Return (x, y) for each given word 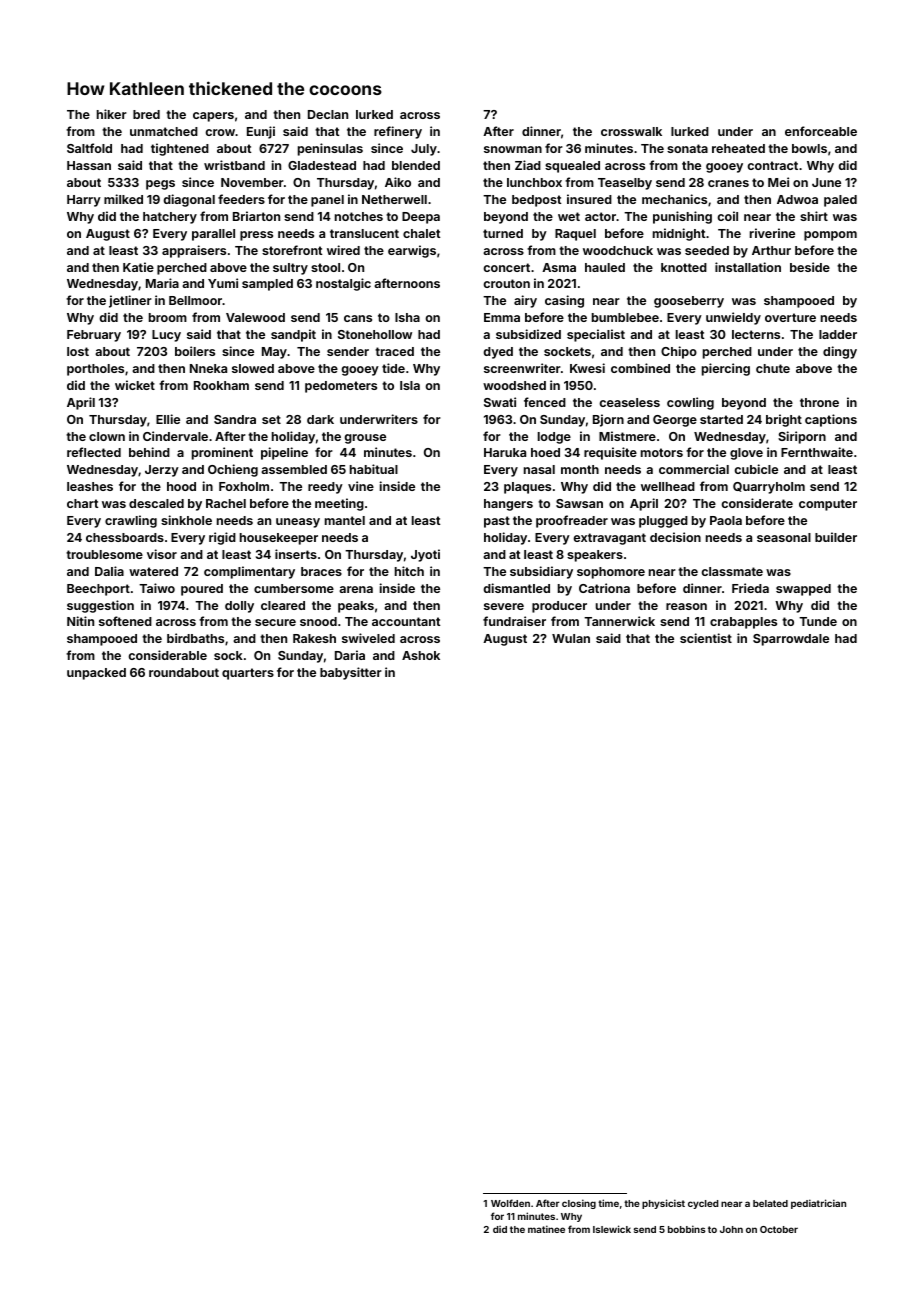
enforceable (821, 131)
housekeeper (279, 539)
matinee (546, 1229)
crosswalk (631, 131)
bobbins (687, 1229)
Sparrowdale (791, 640)
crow (220, 132)
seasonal (784, 537)
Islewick (612, 1229)
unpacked (96, 674)
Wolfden (510, 1203)
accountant (406, 621)
